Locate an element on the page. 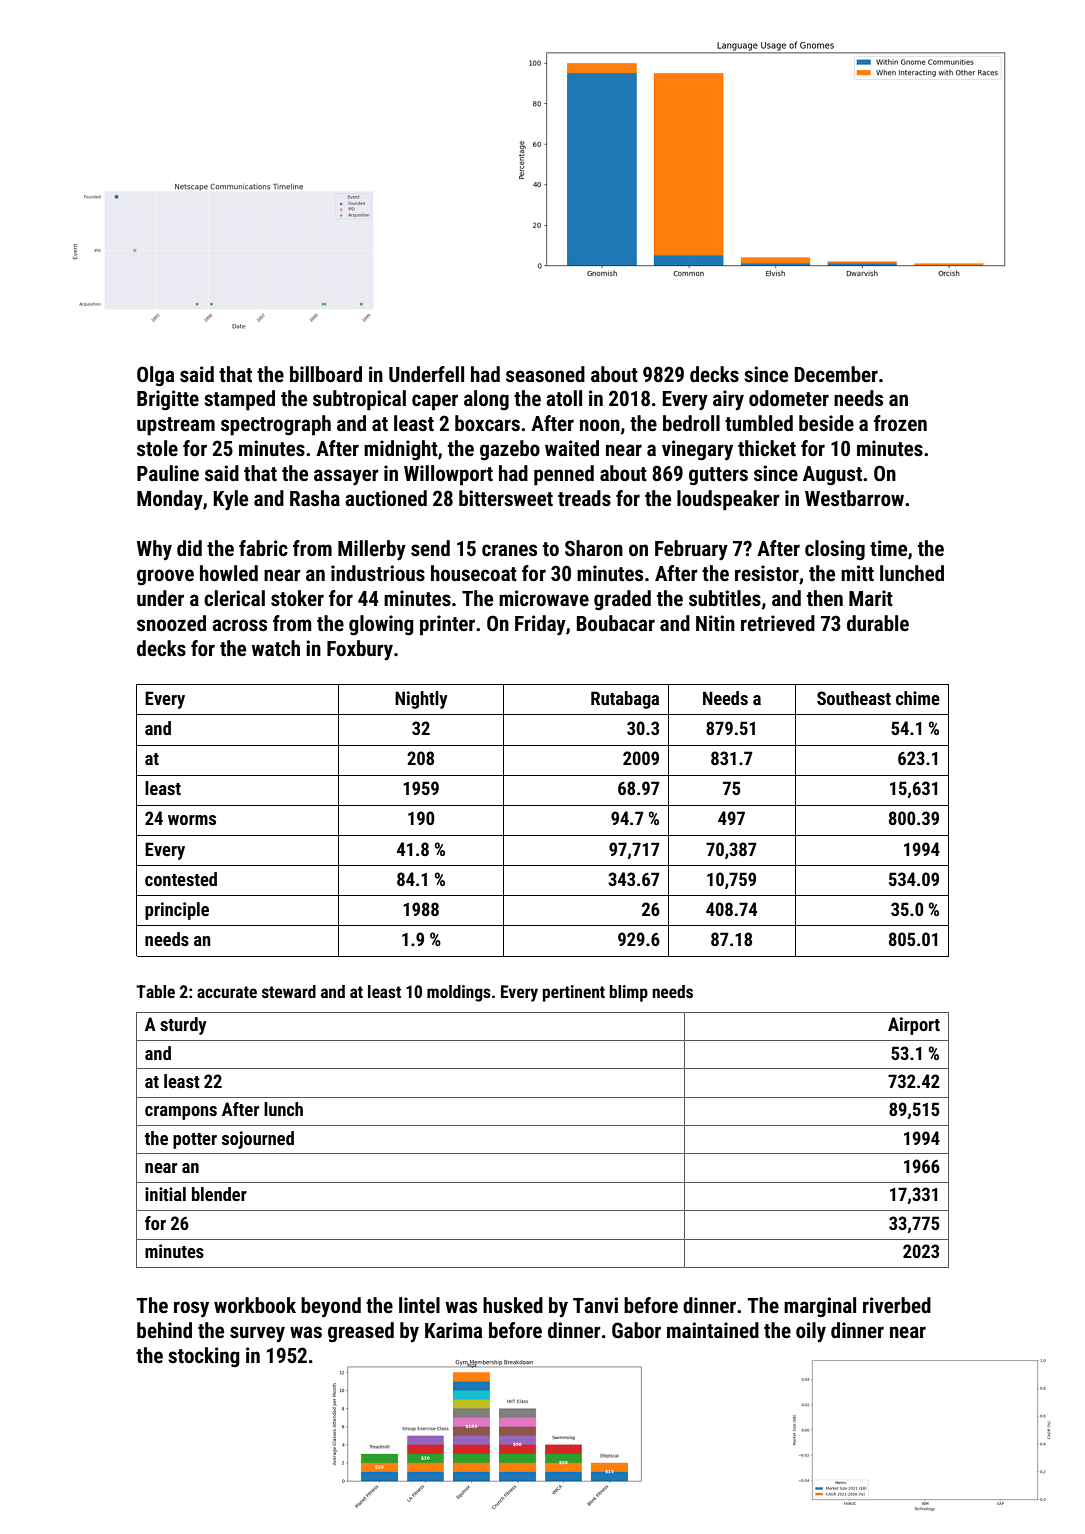  tumbled is located at coordinates (759, 423).
